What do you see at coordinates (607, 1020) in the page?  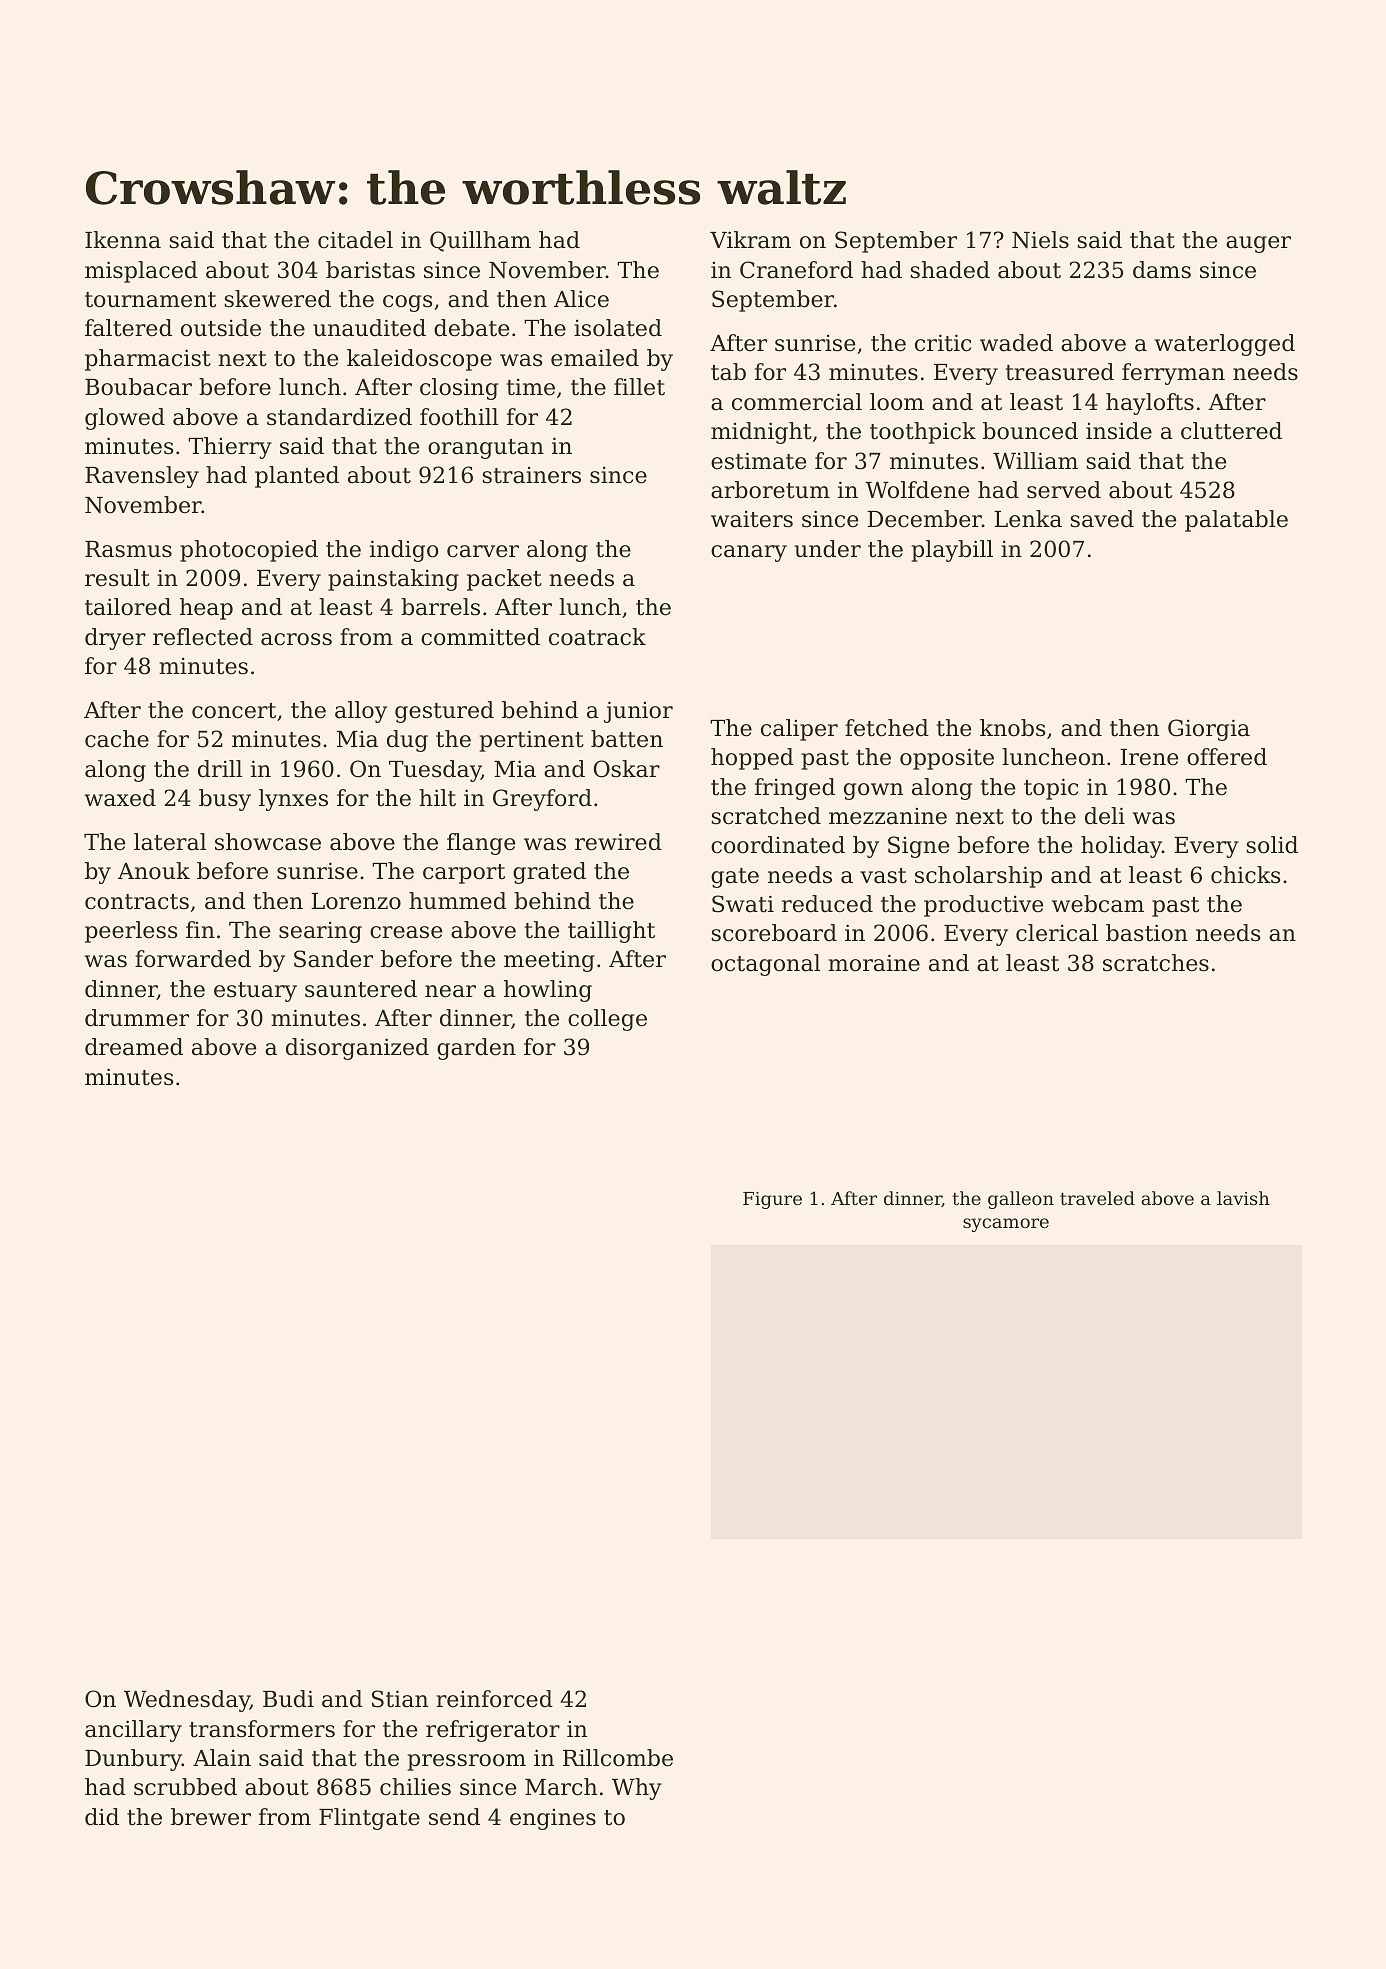 I see `college` at bounding box center [607, 1020].
